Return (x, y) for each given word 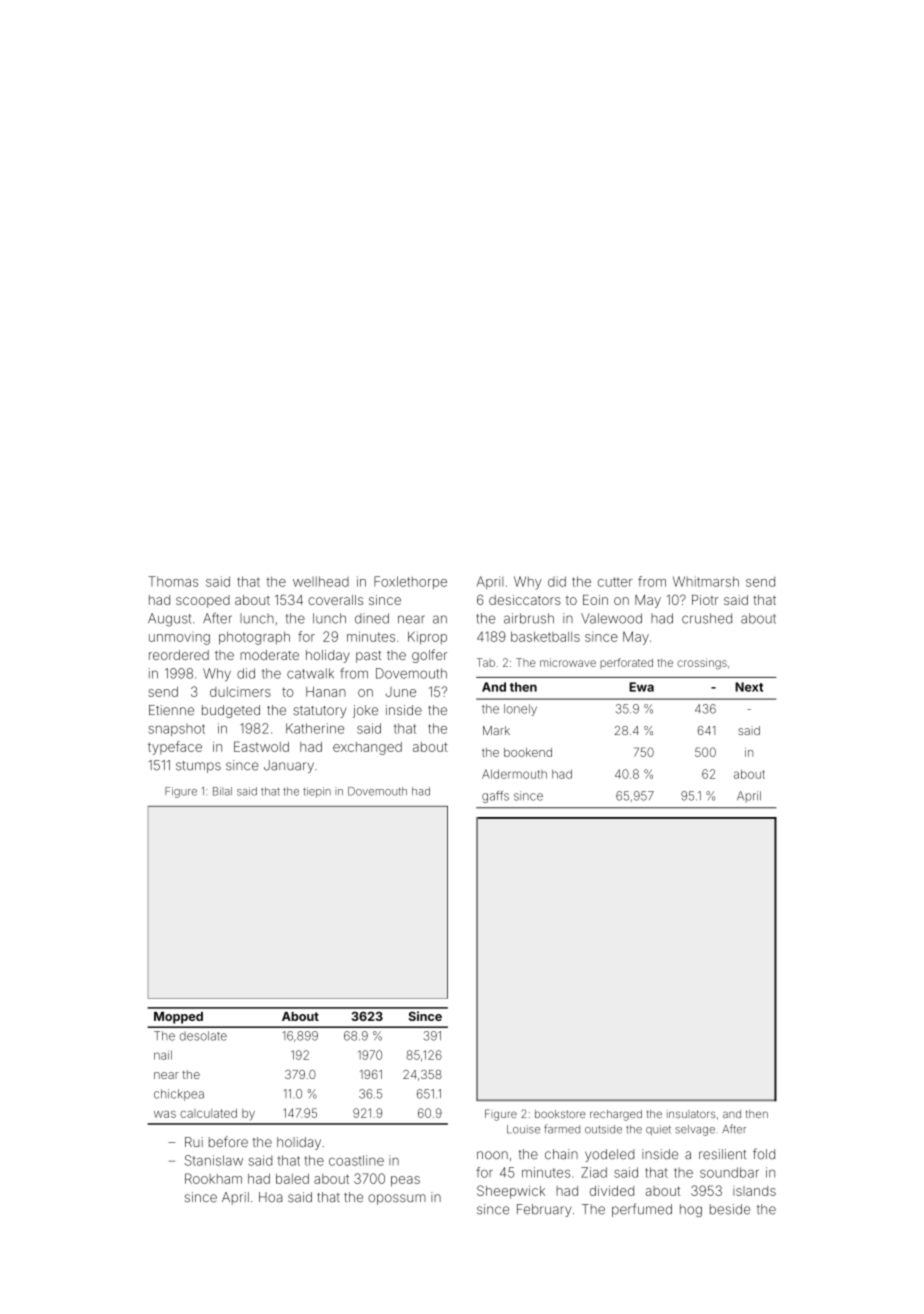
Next (749, 687)
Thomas (173, 581)
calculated (208, 1113)
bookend (528, 752)
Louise (523, 1129)
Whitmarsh (706, 581)
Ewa (641, 687)
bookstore (560, 1114)
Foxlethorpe (410, 582)
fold (764, 1153)
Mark (496, 730)
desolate (203, 1036)
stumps (198, 767)
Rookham (213, 1178)
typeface (175, 748)
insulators (691, 1114)
